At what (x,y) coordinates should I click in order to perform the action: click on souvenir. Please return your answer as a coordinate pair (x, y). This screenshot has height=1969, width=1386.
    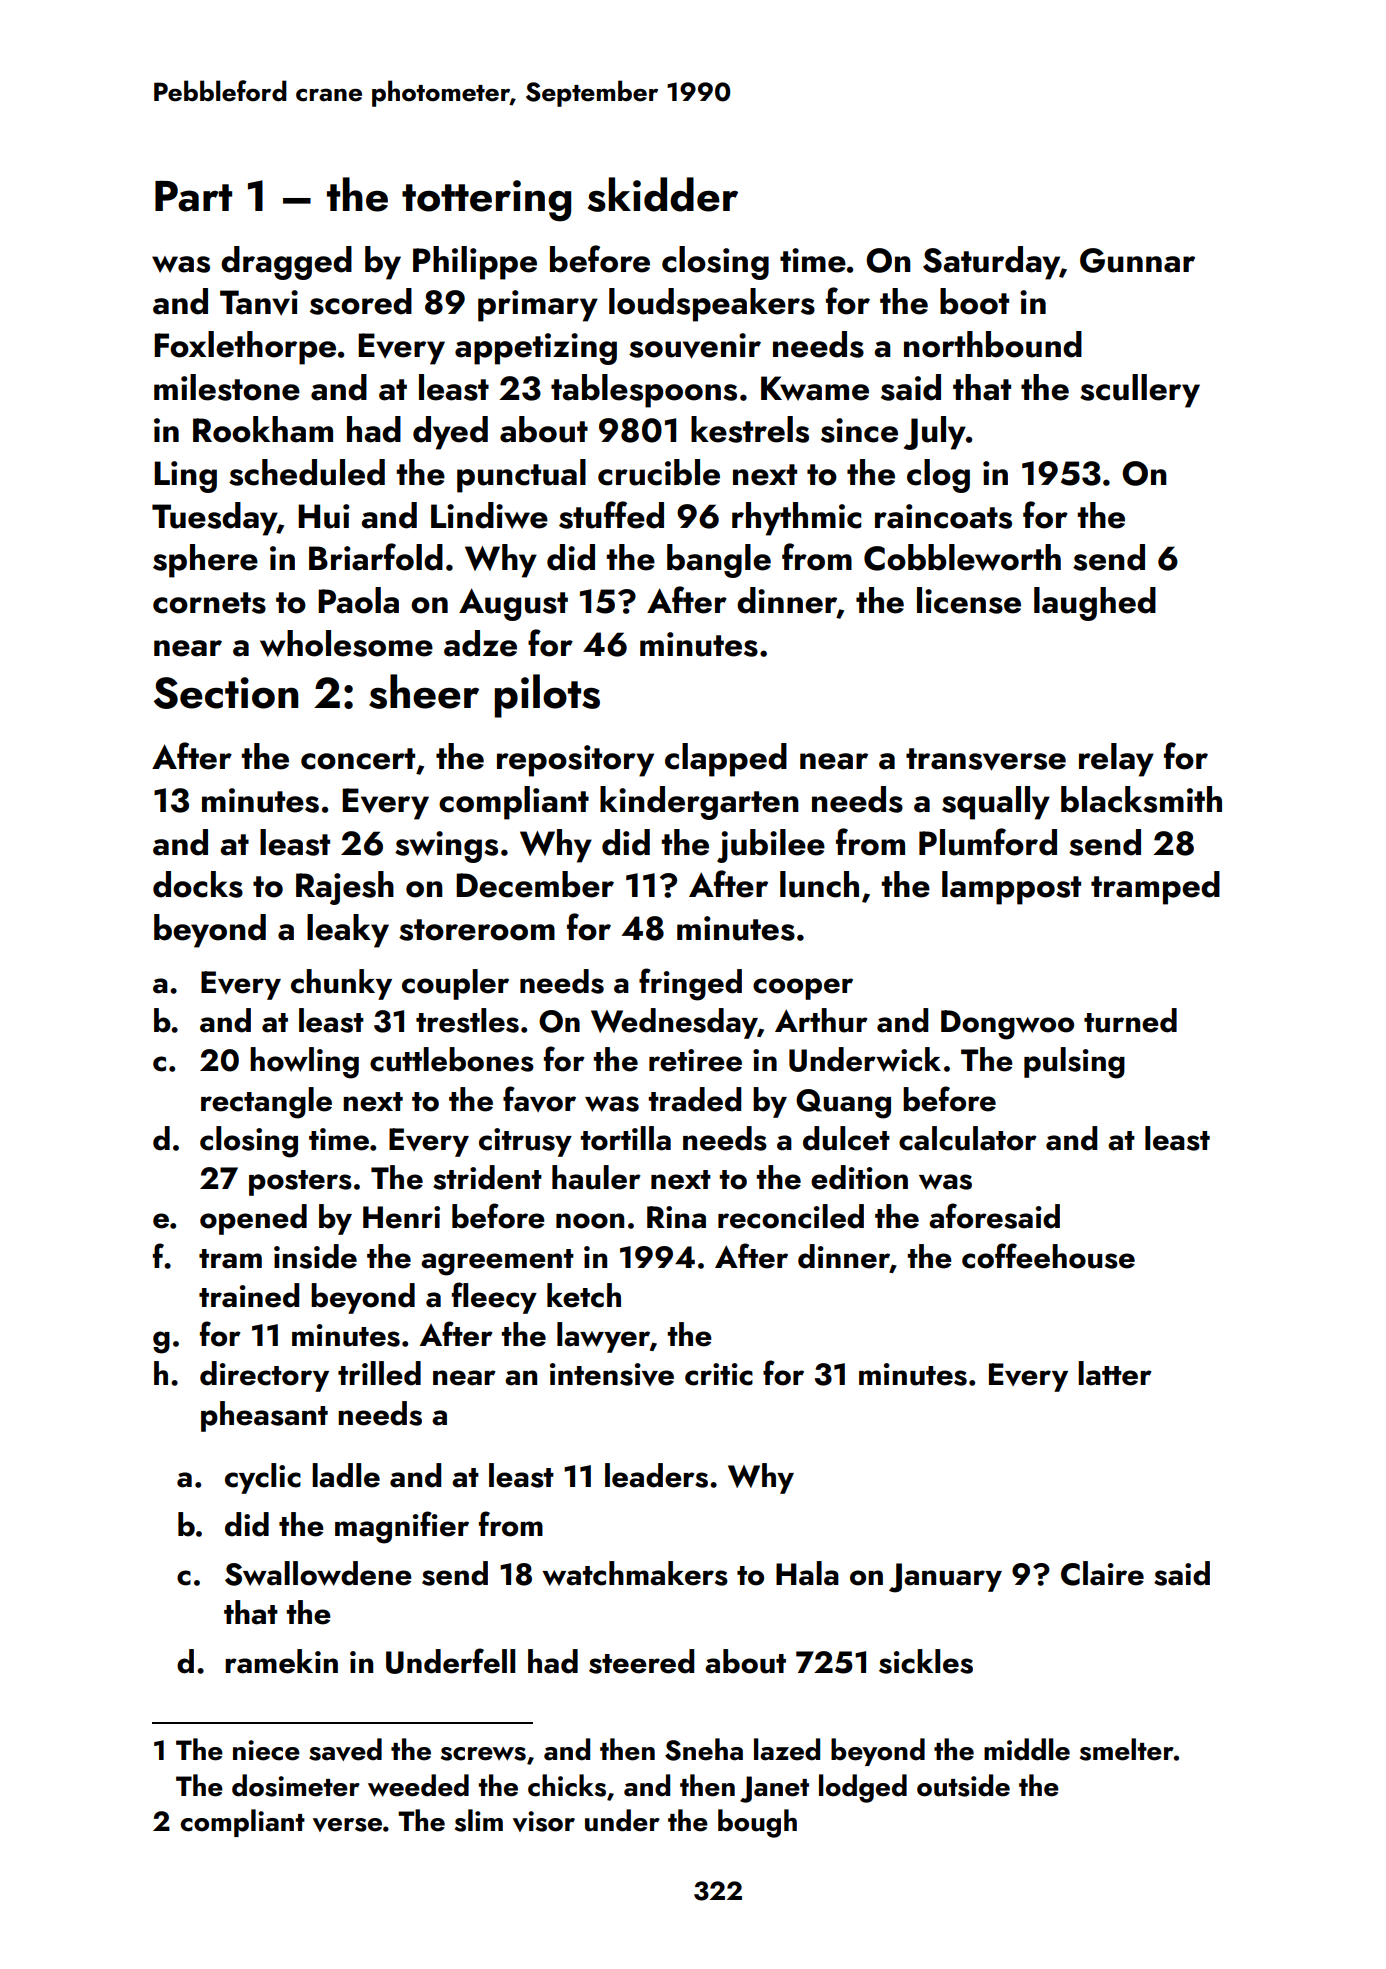
    Looking at the image, I should click on (695, 346).
